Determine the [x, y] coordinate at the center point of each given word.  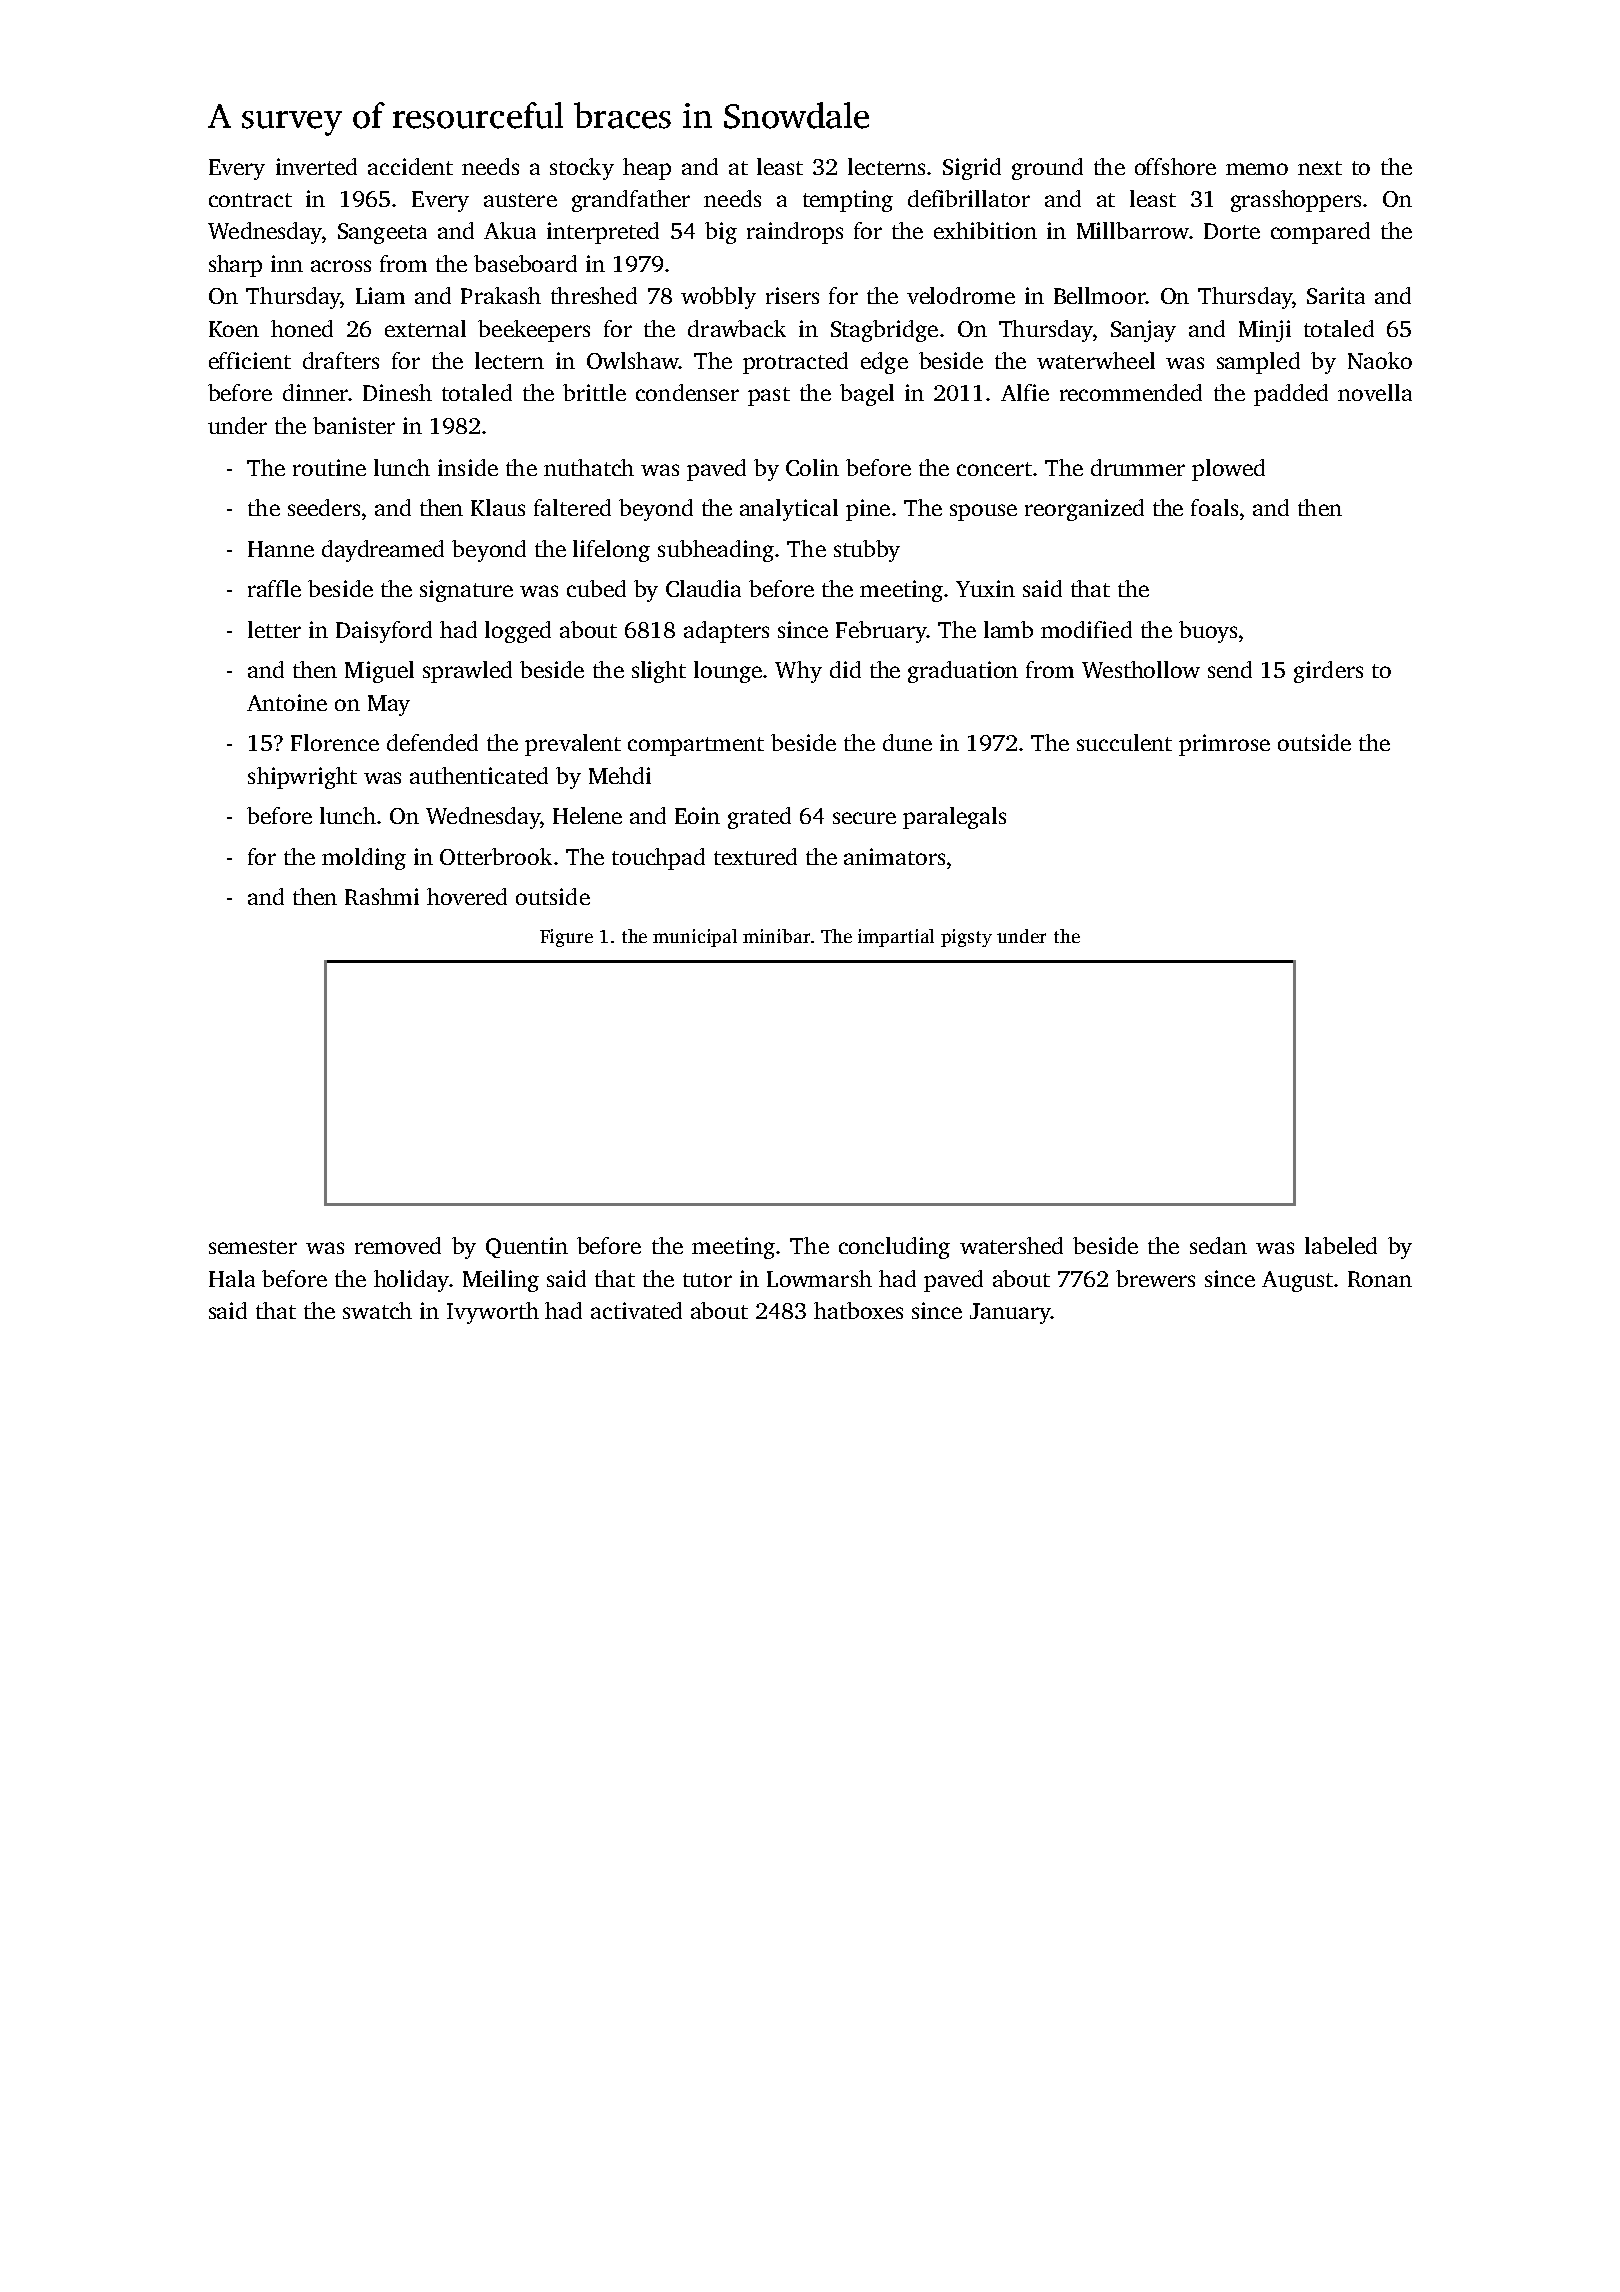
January [1010, 1313]
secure [864, 818]
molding [364, 859]
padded [1291, 395]
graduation [963, 672]
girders [1328, 672]
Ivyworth [493, 1313]
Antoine [287, 702]
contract [250, 200]
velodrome [961, 295]
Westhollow [1141, 669]
